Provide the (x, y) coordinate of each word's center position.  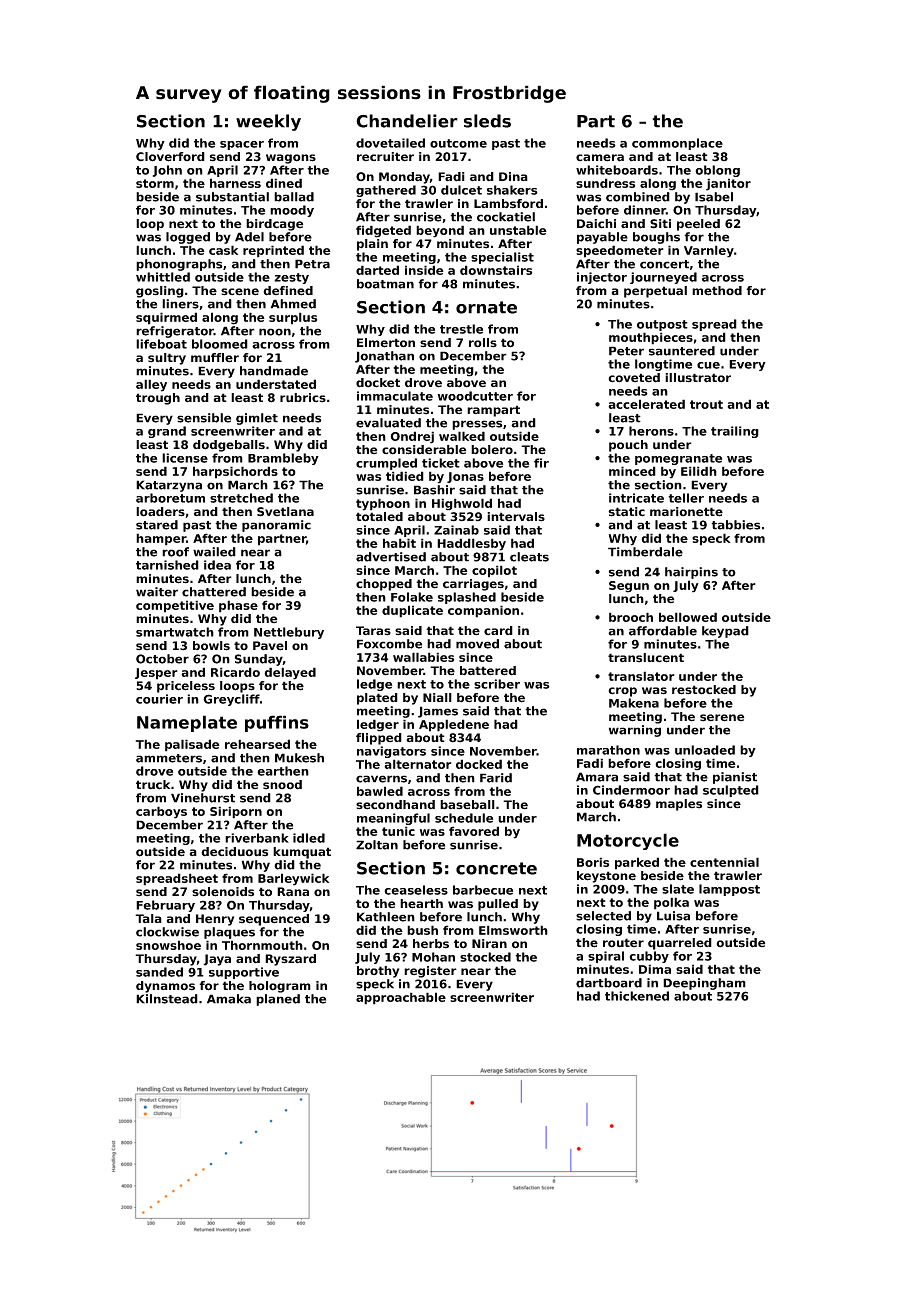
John (167, 171)
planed (278, 1000)
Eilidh (699, 471)
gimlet (257, 419)
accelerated (646, 404)
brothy (378, 972)
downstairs (496, 270)
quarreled (680, 944)
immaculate (395, 396)
